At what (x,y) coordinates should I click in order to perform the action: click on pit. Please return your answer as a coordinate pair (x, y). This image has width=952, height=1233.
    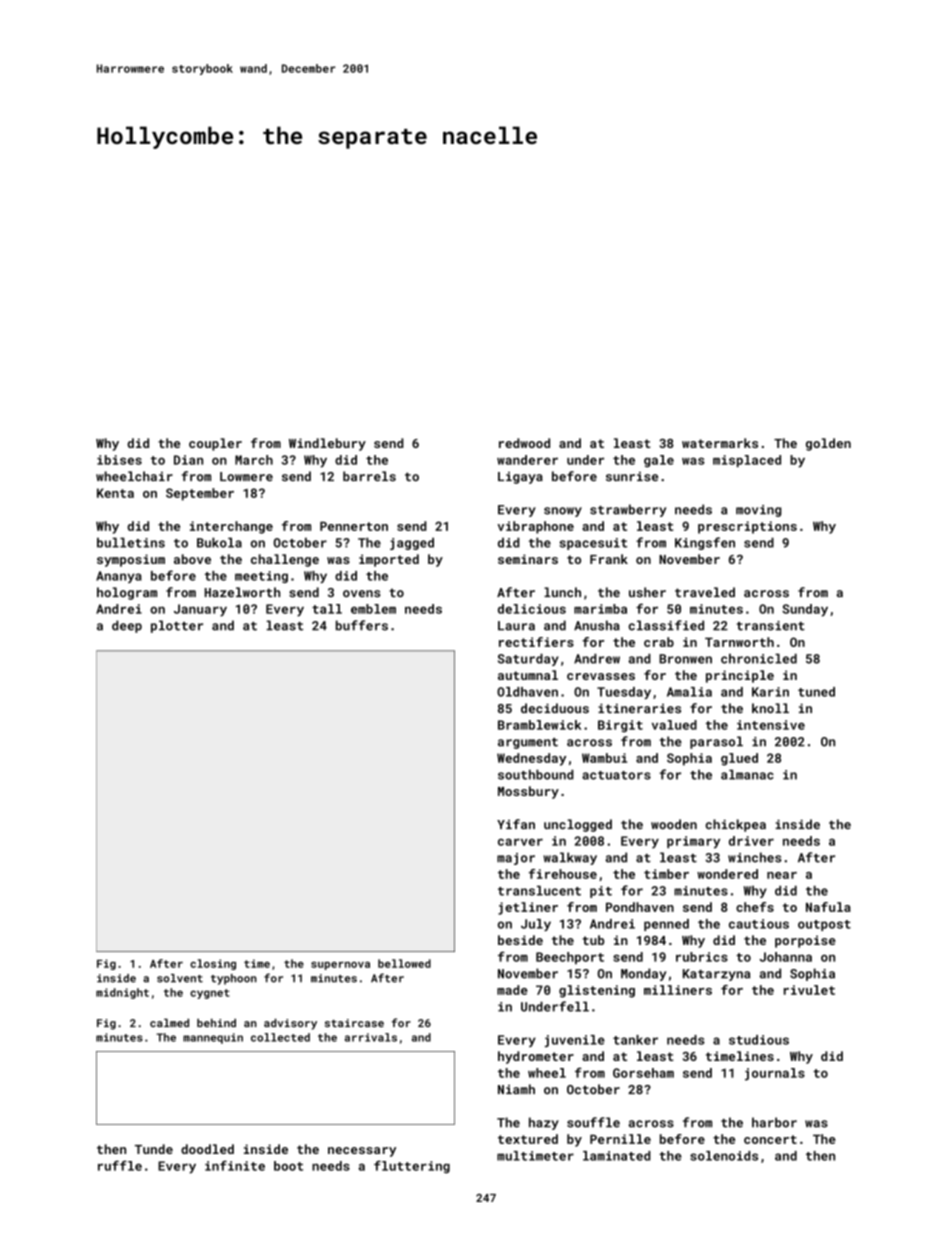
    Looking at the image, I should click on (601, 892).
